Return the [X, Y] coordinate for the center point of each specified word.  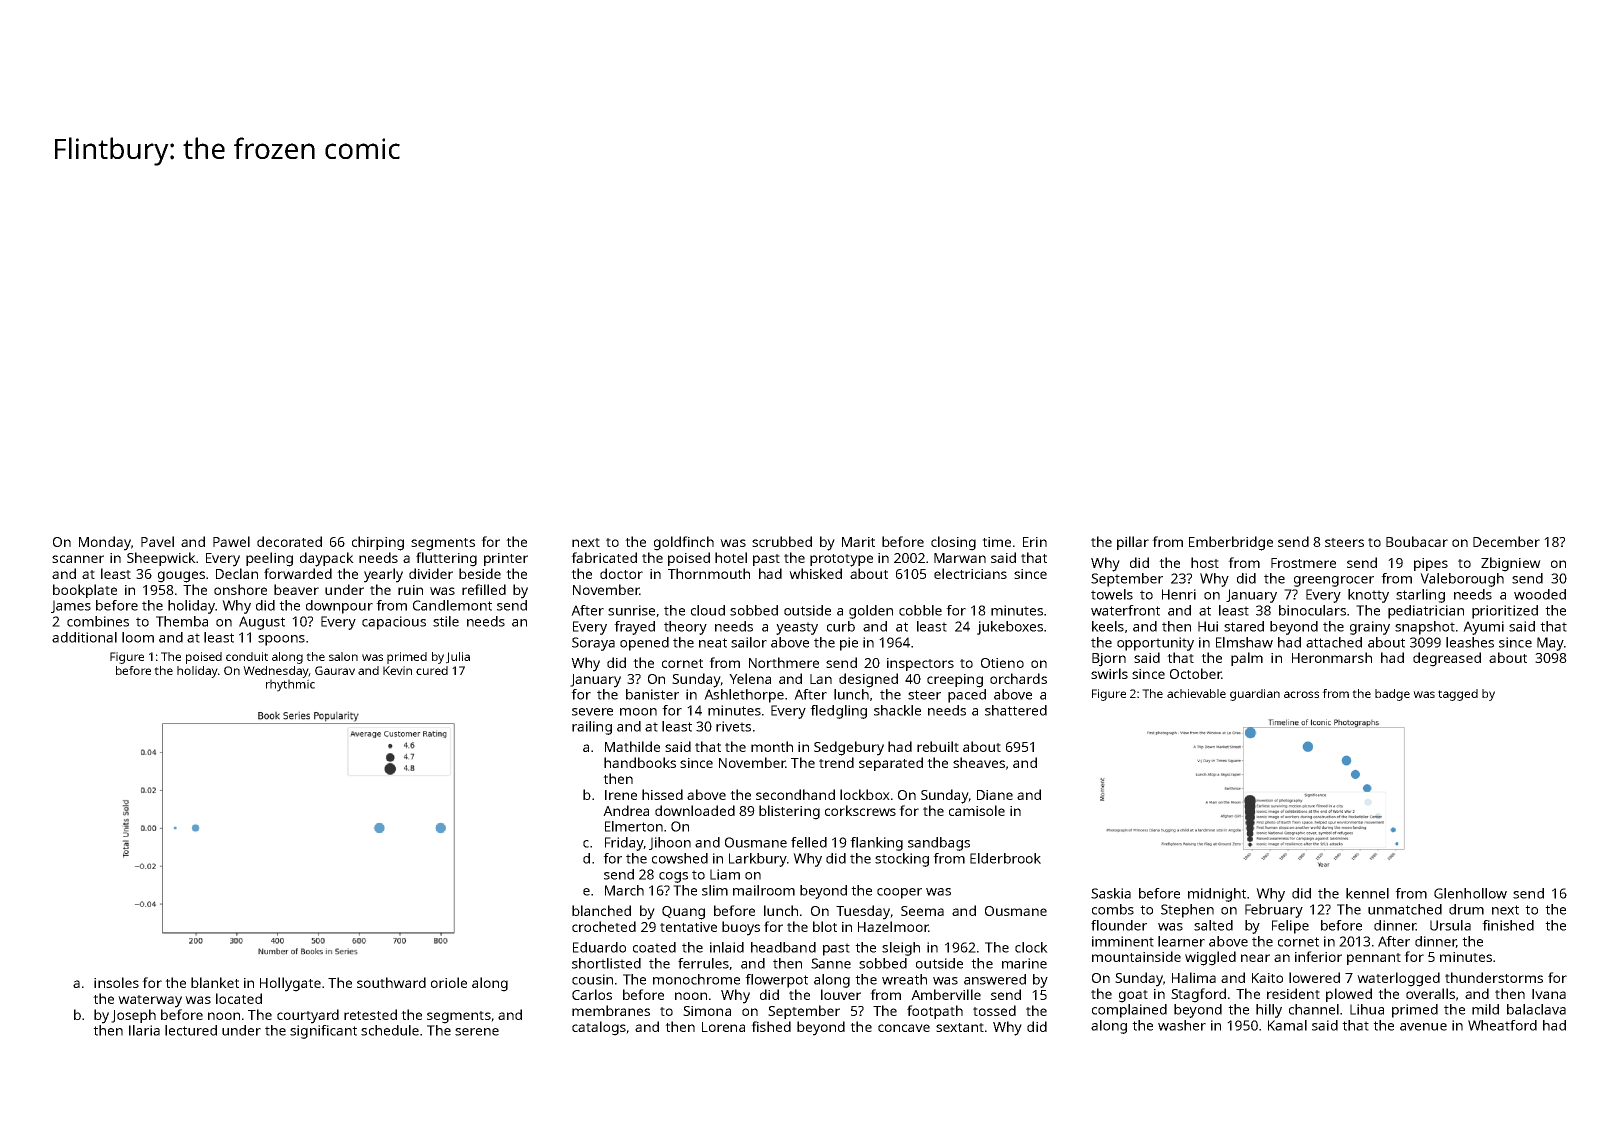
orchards [1018, 678]
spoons [281, 640]
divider [431, 573]
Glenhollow [1470, 893]
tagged [1458, 695]
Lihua [1367, 1009]
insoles [116, 982]
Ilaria [144, 1030]
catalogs [599, 1028]
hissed [662, 794]
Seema [922, 911]
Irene [621, 795]
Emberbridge [1231, 543]
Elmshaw [1244, 642]
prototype [841, 560]
